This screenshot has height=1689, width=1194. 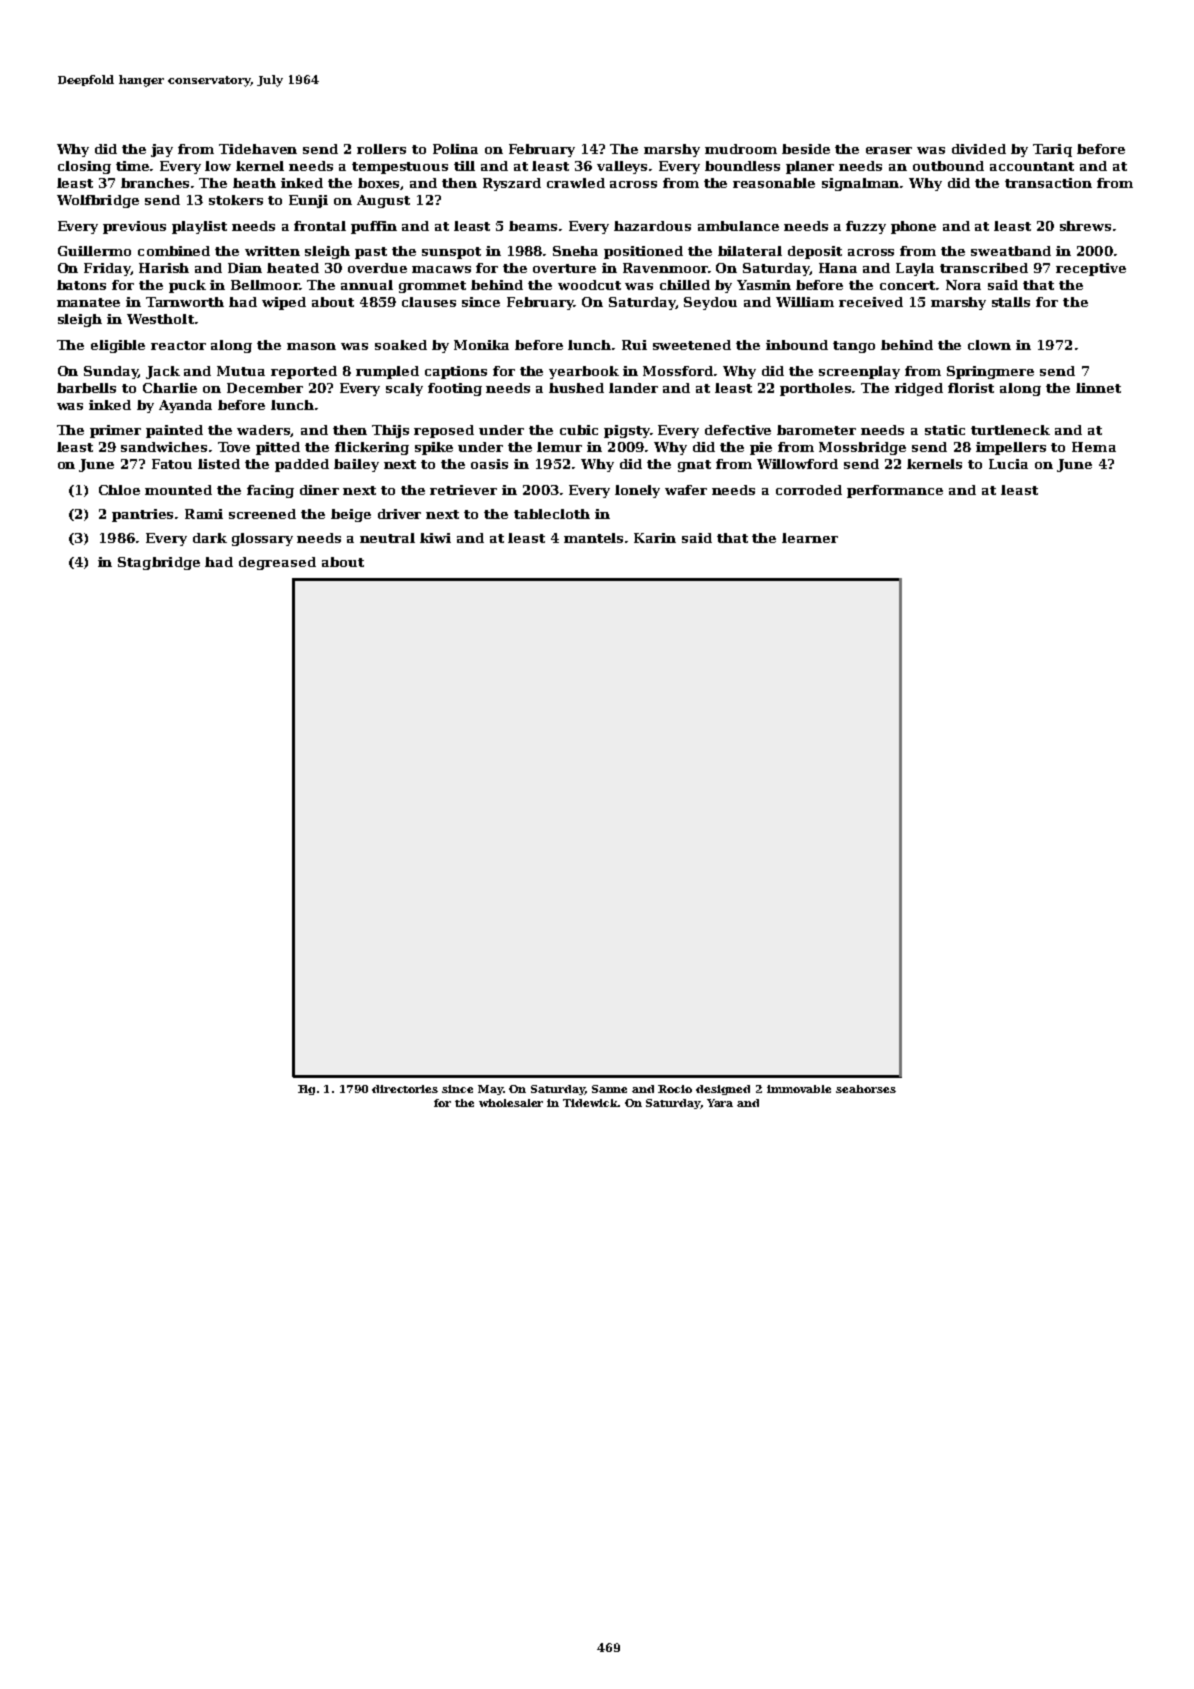 I want to click on seahorses, so click(x=866, y=1089).
